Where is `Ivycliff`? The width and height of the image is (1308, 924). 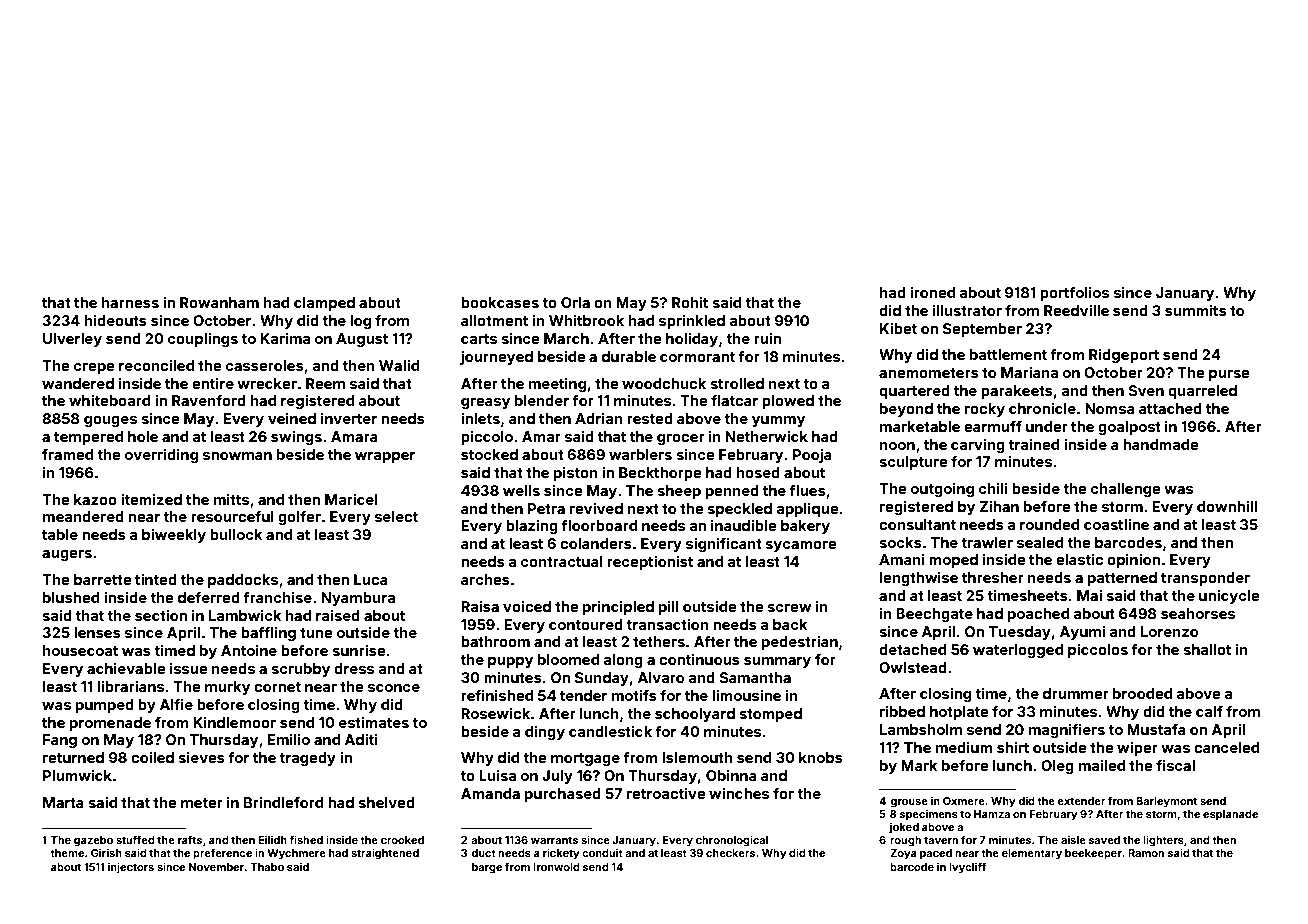
Ivycliff is located at coordinates (967, 868).
